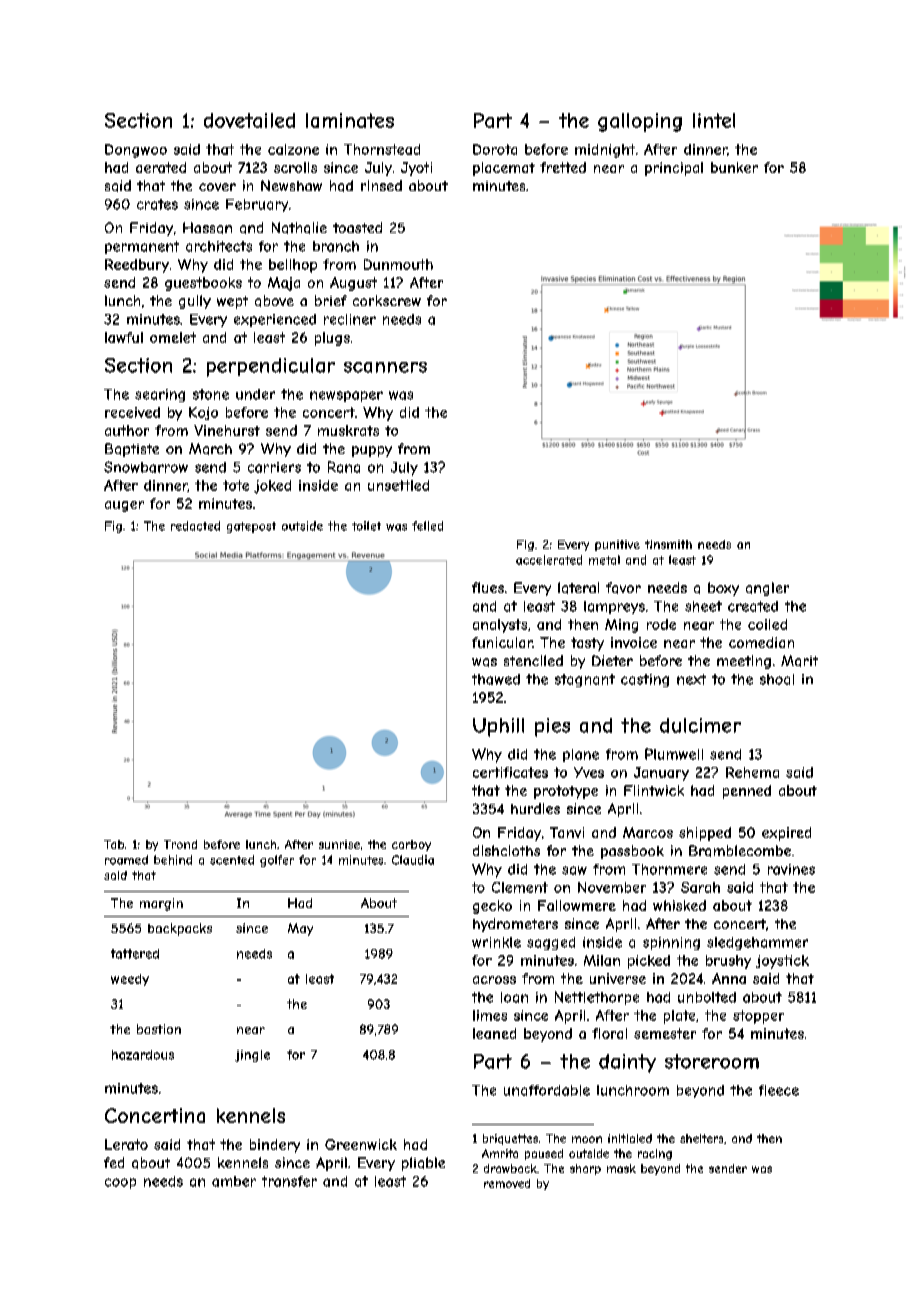 This document has height=1308, width=924. I want to click on accelerated, so click(549, 560).
